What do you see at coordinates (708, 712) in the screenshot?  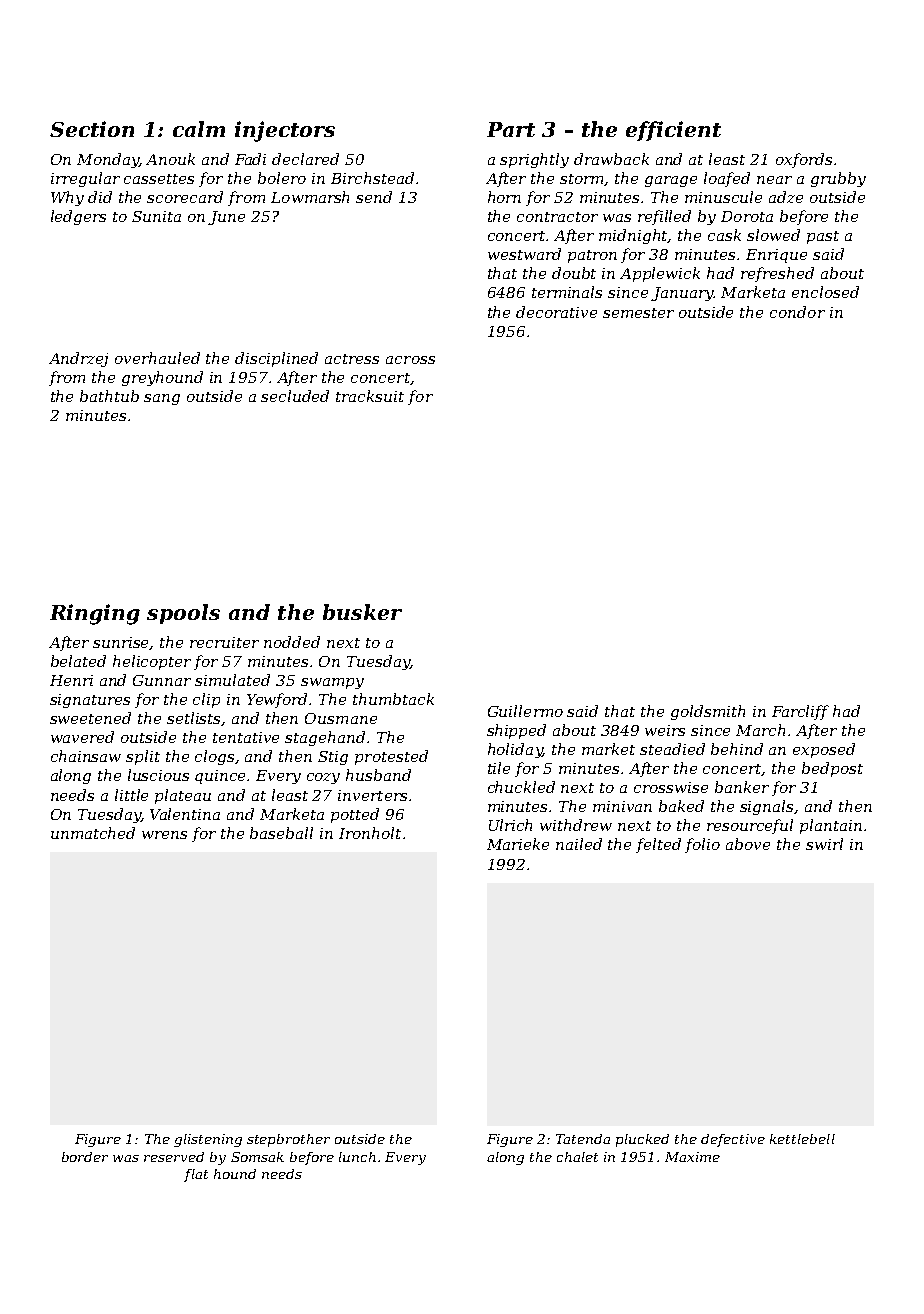 I see `goldsmith` at bounding box center [708, 712].
